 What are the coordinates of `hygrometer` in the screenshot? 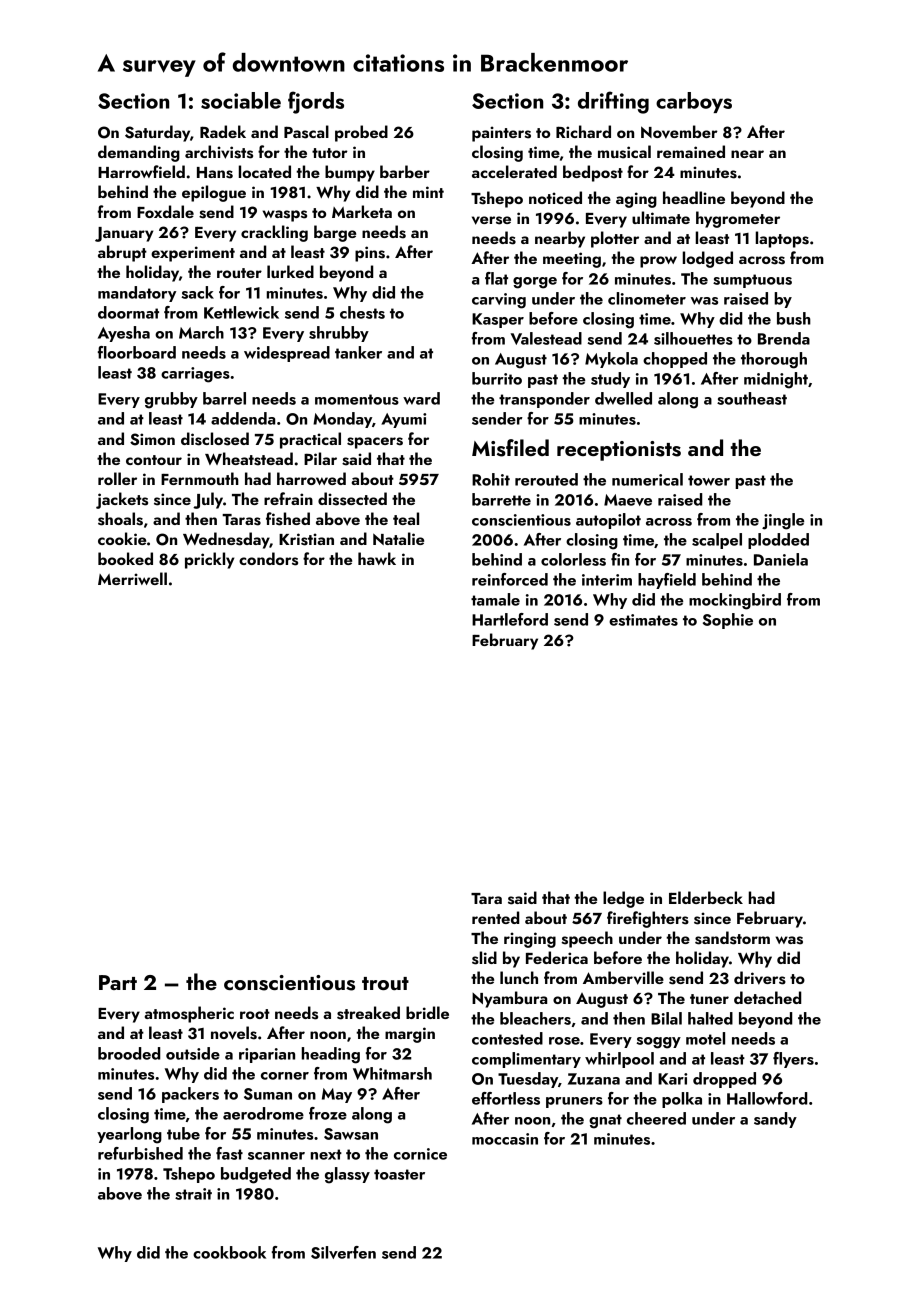 It's located at (738, 219).
